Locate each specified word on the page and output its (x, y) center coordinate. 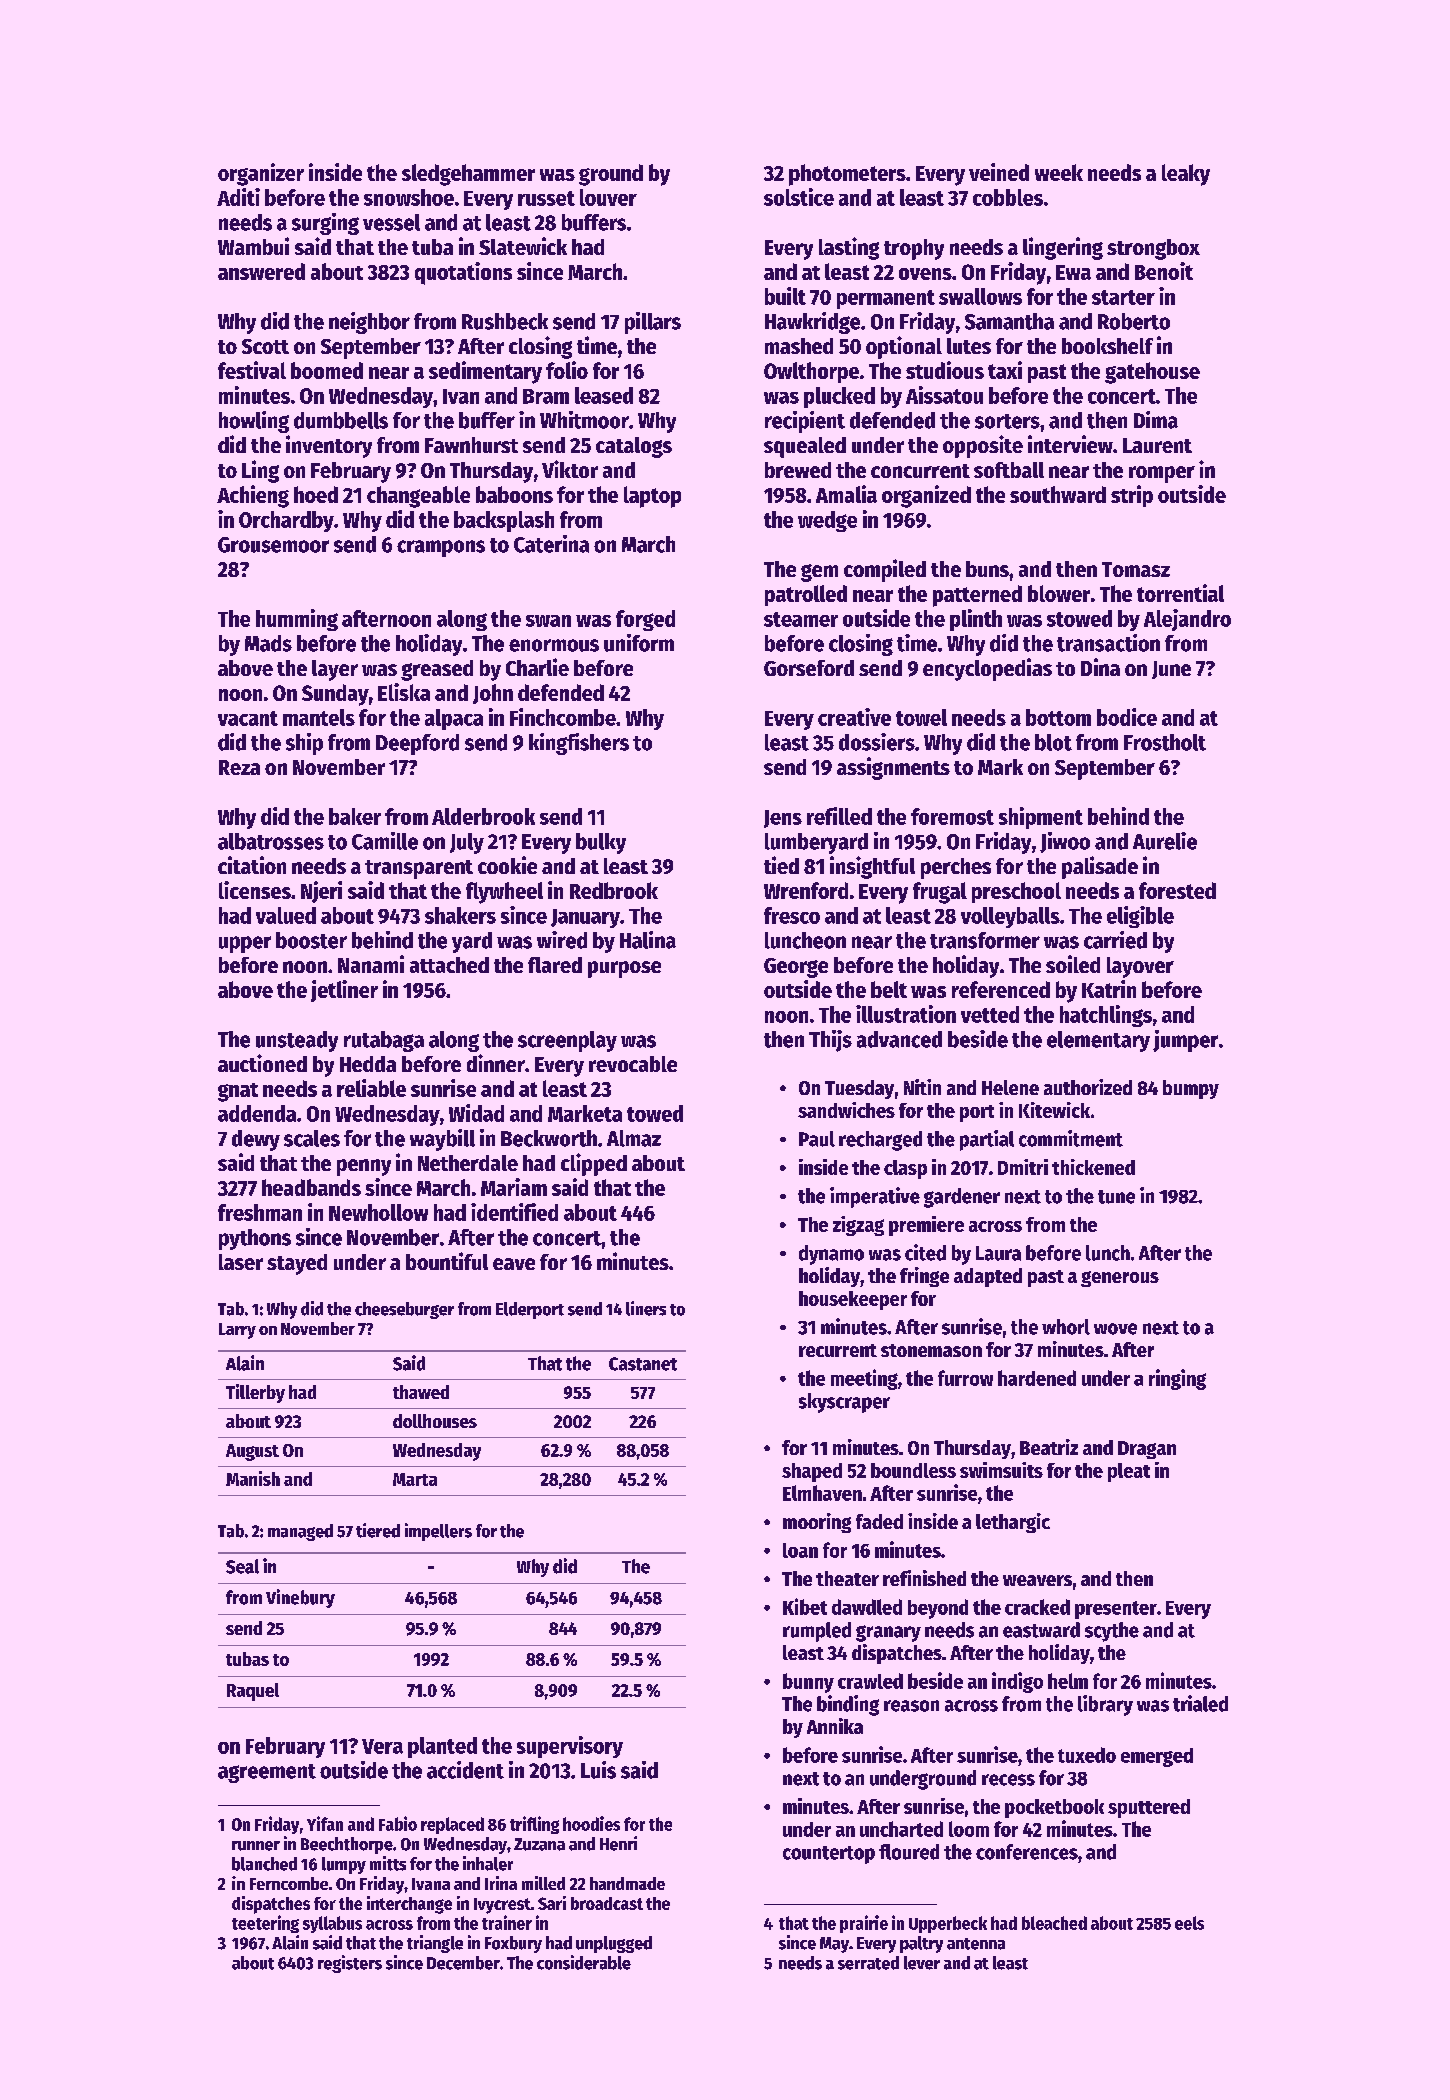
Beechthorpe (347, 1845)
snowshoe (409, 197)
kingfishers (579, 744)
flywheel (504, 893)
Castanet (643, 1364)
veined (999, 172)
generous (1120, 1279)
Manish (253, 1478)
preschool (1016, 892)
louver (608, 197)
